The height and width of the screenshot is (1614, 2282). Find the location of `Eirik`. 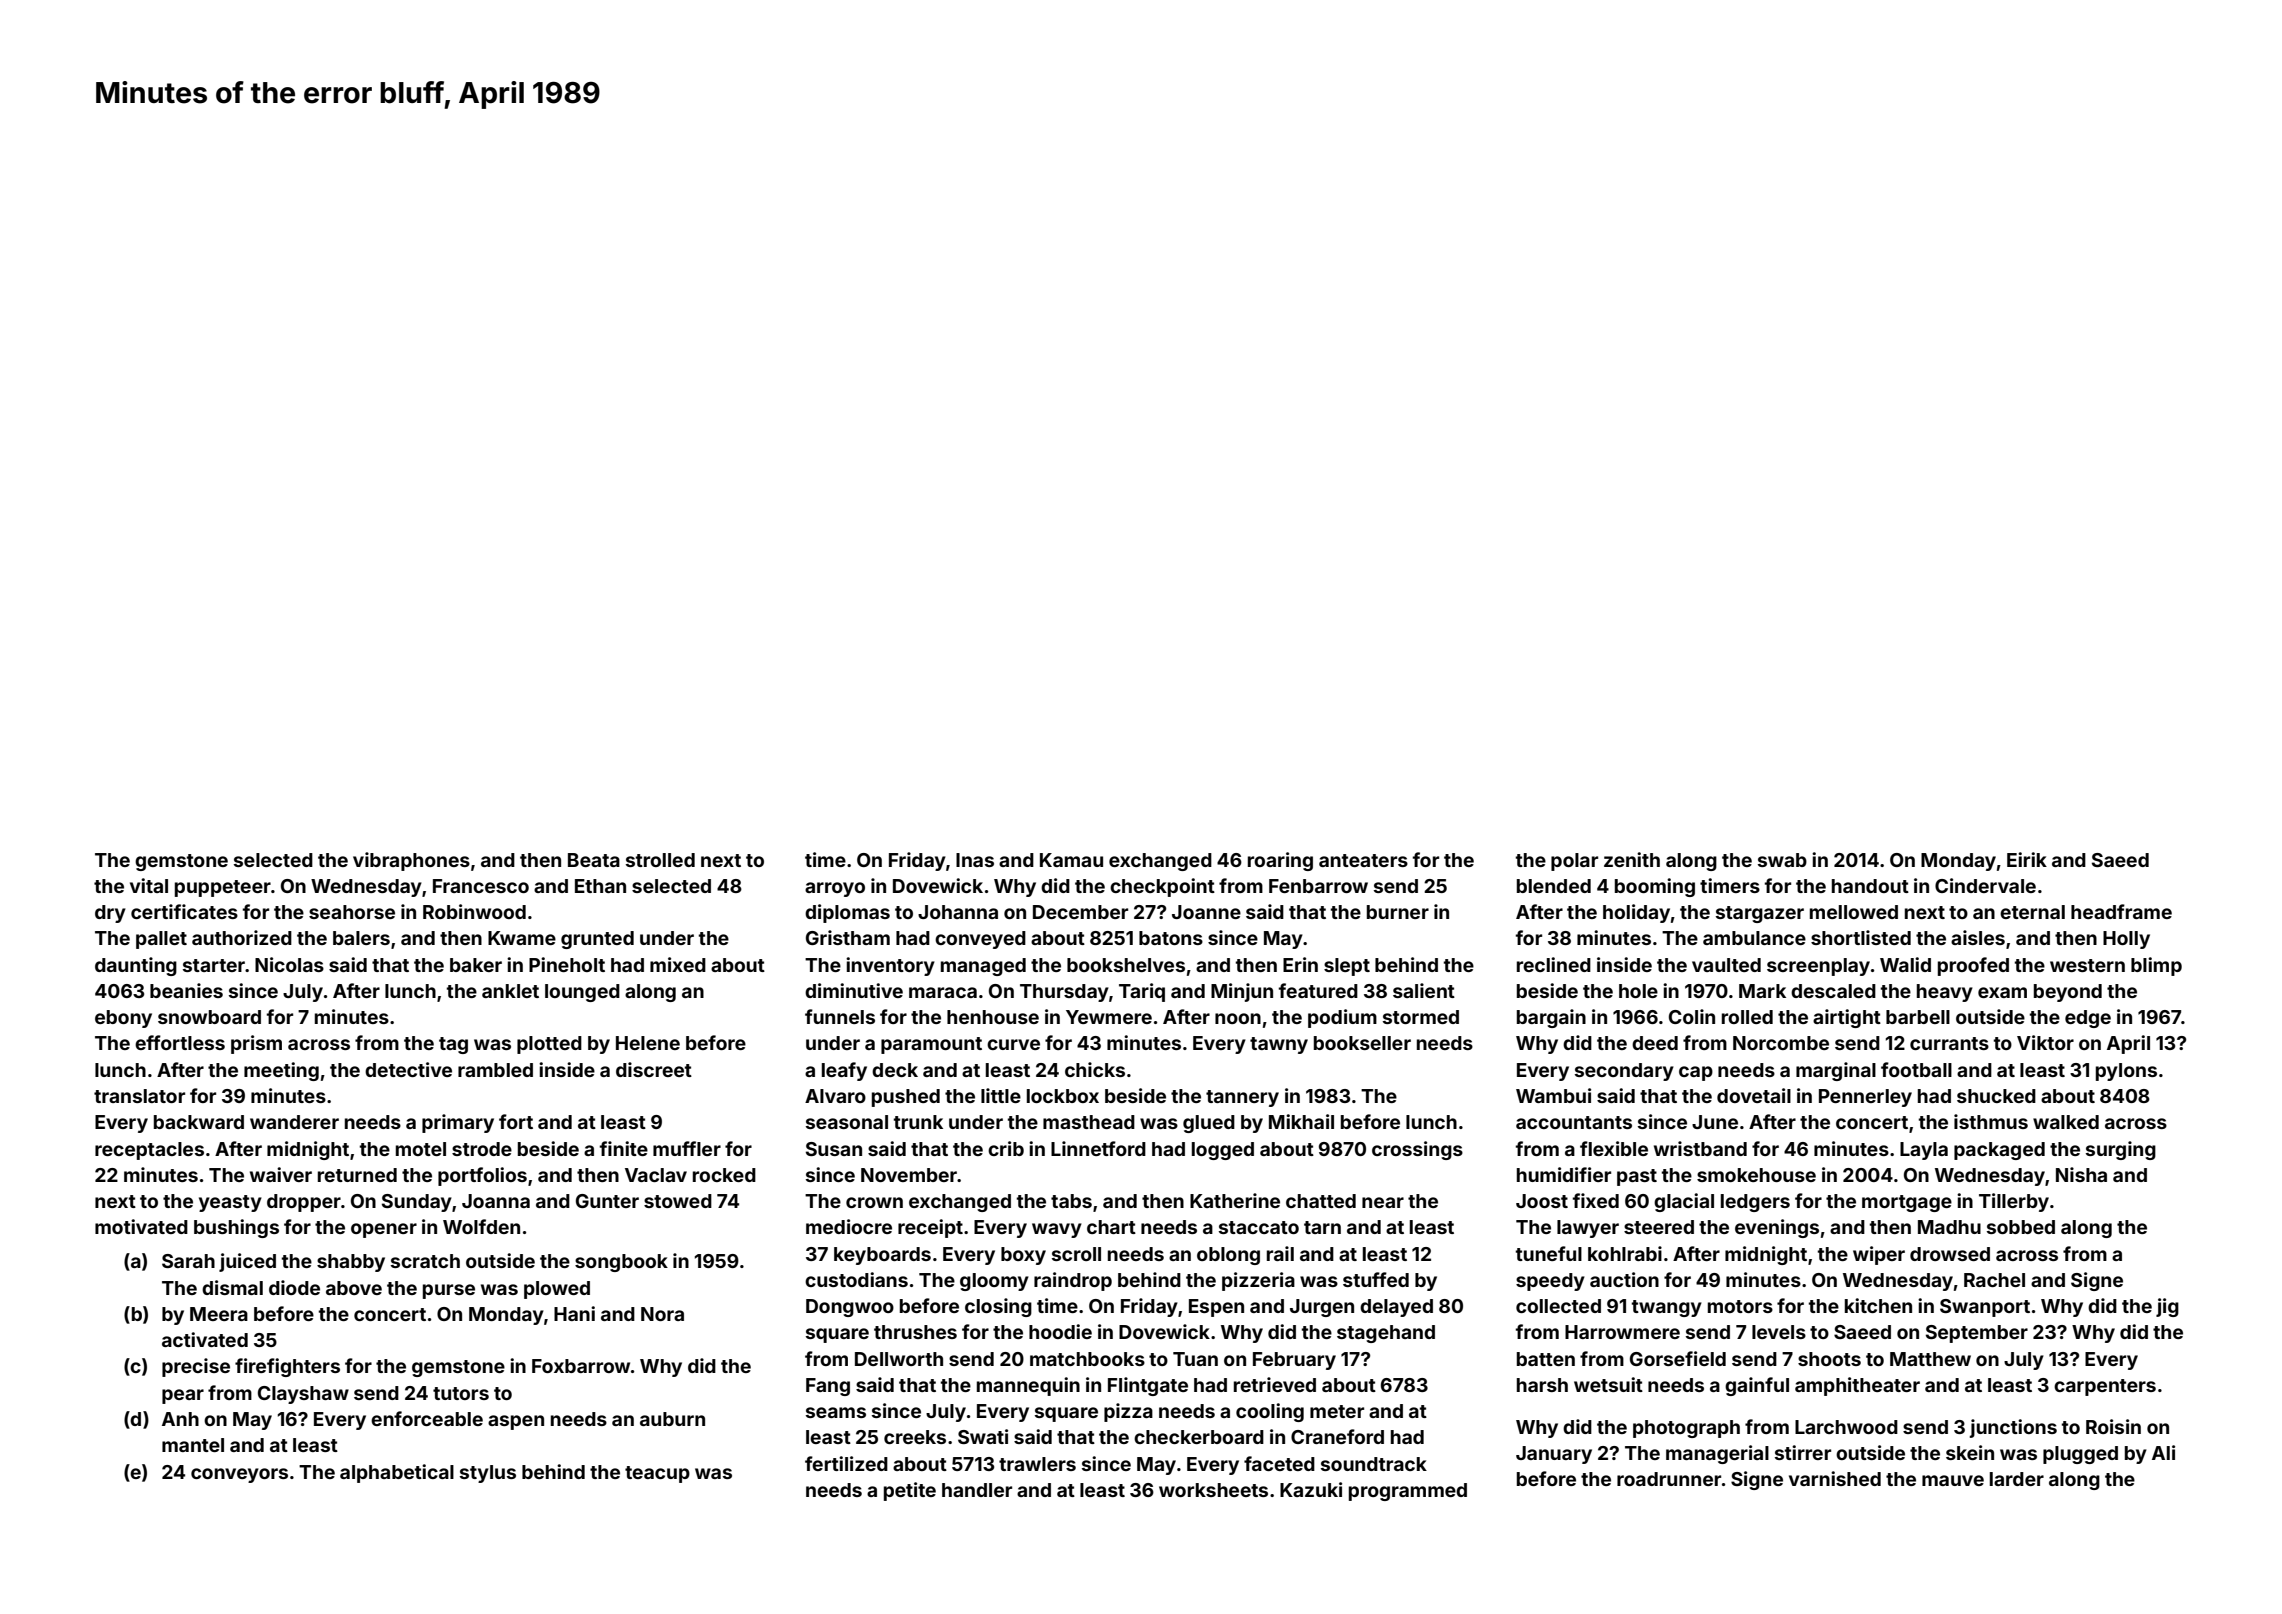

Eirik is located at coordinates (2027, 859).
